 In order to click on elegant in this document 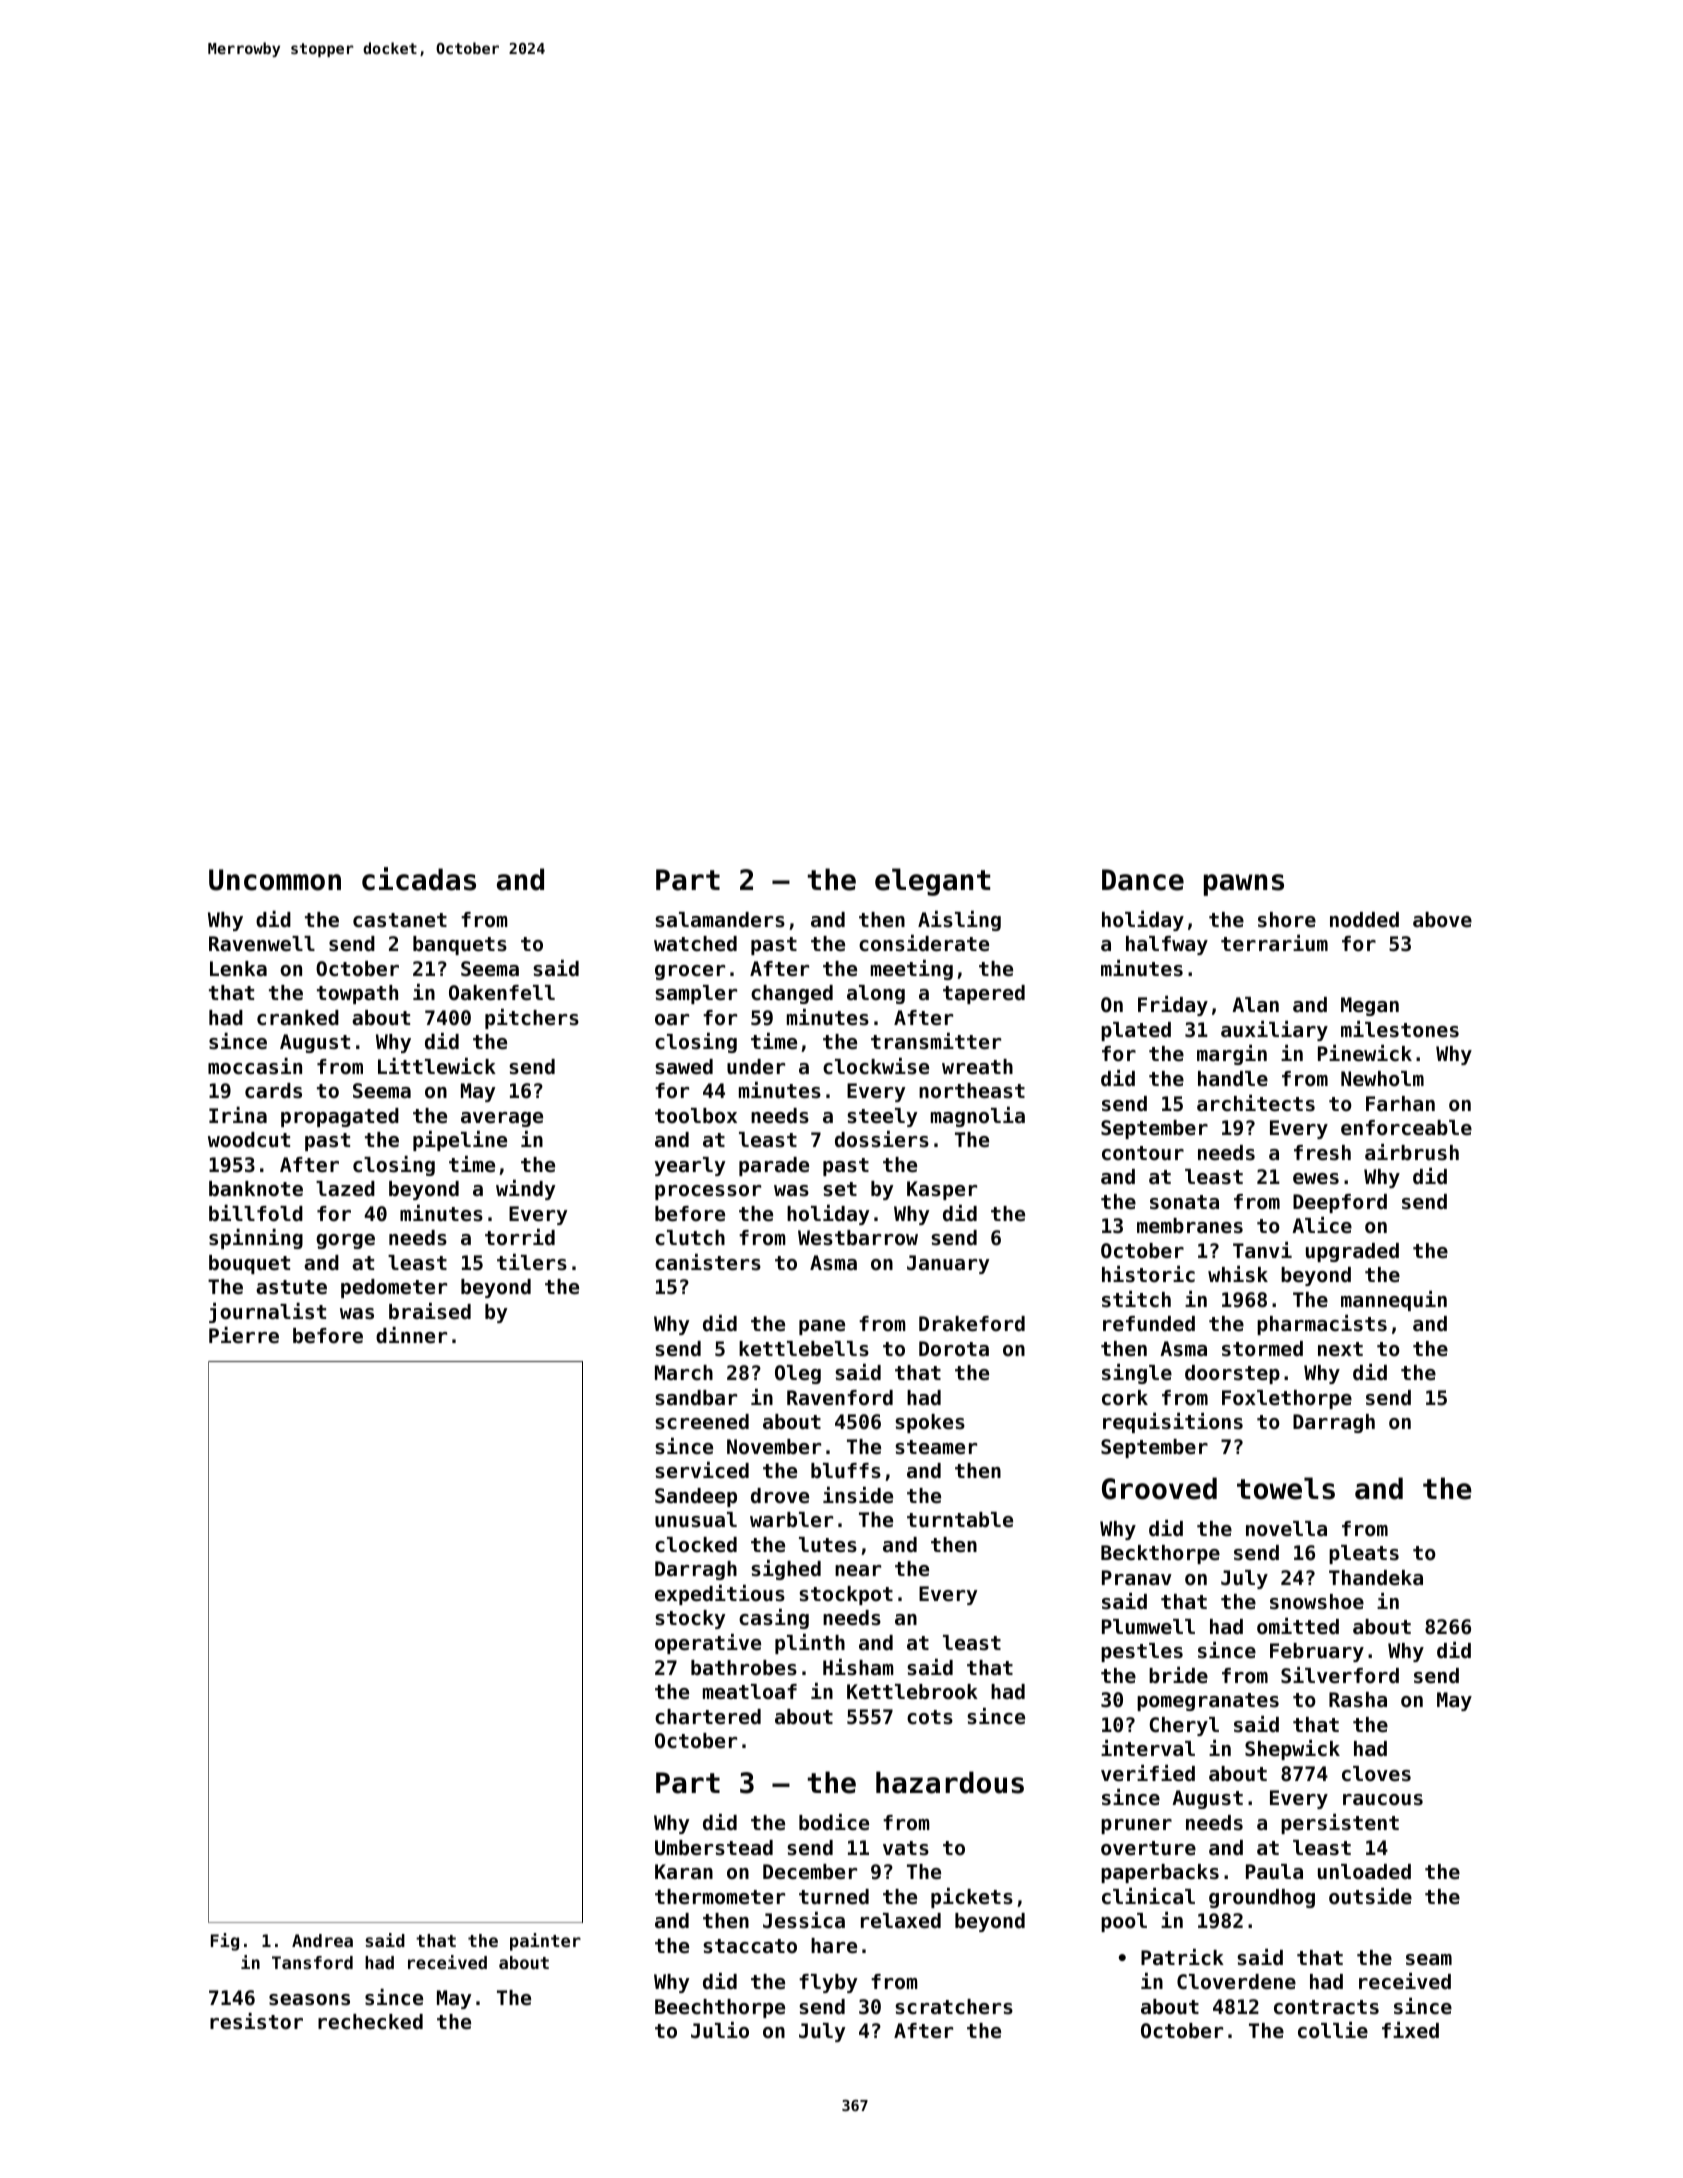, I will do `click(932, 882)`.
